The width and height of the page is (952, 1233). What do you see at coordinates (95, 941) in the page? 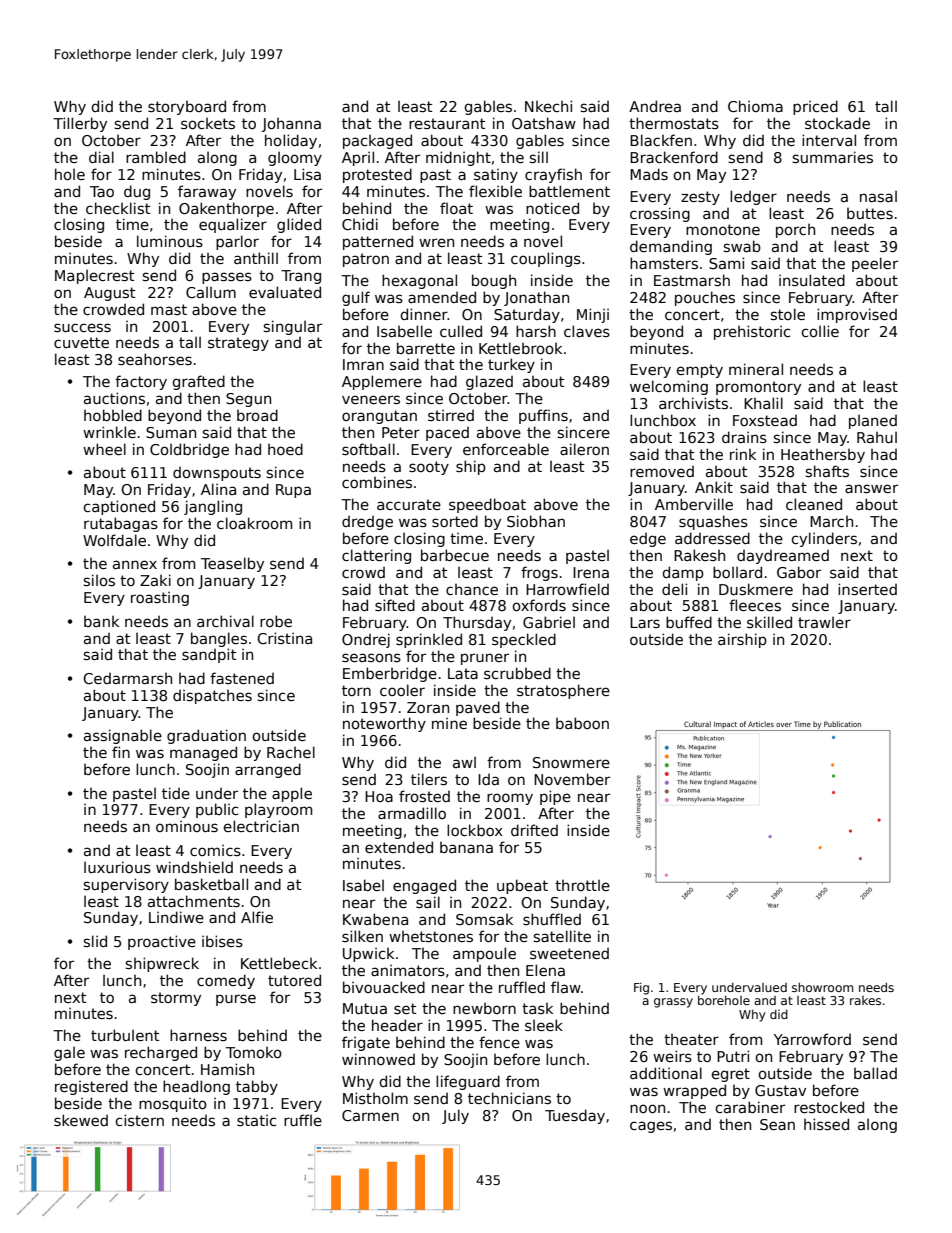
I see `slid` at bounding box center [95, 941].
